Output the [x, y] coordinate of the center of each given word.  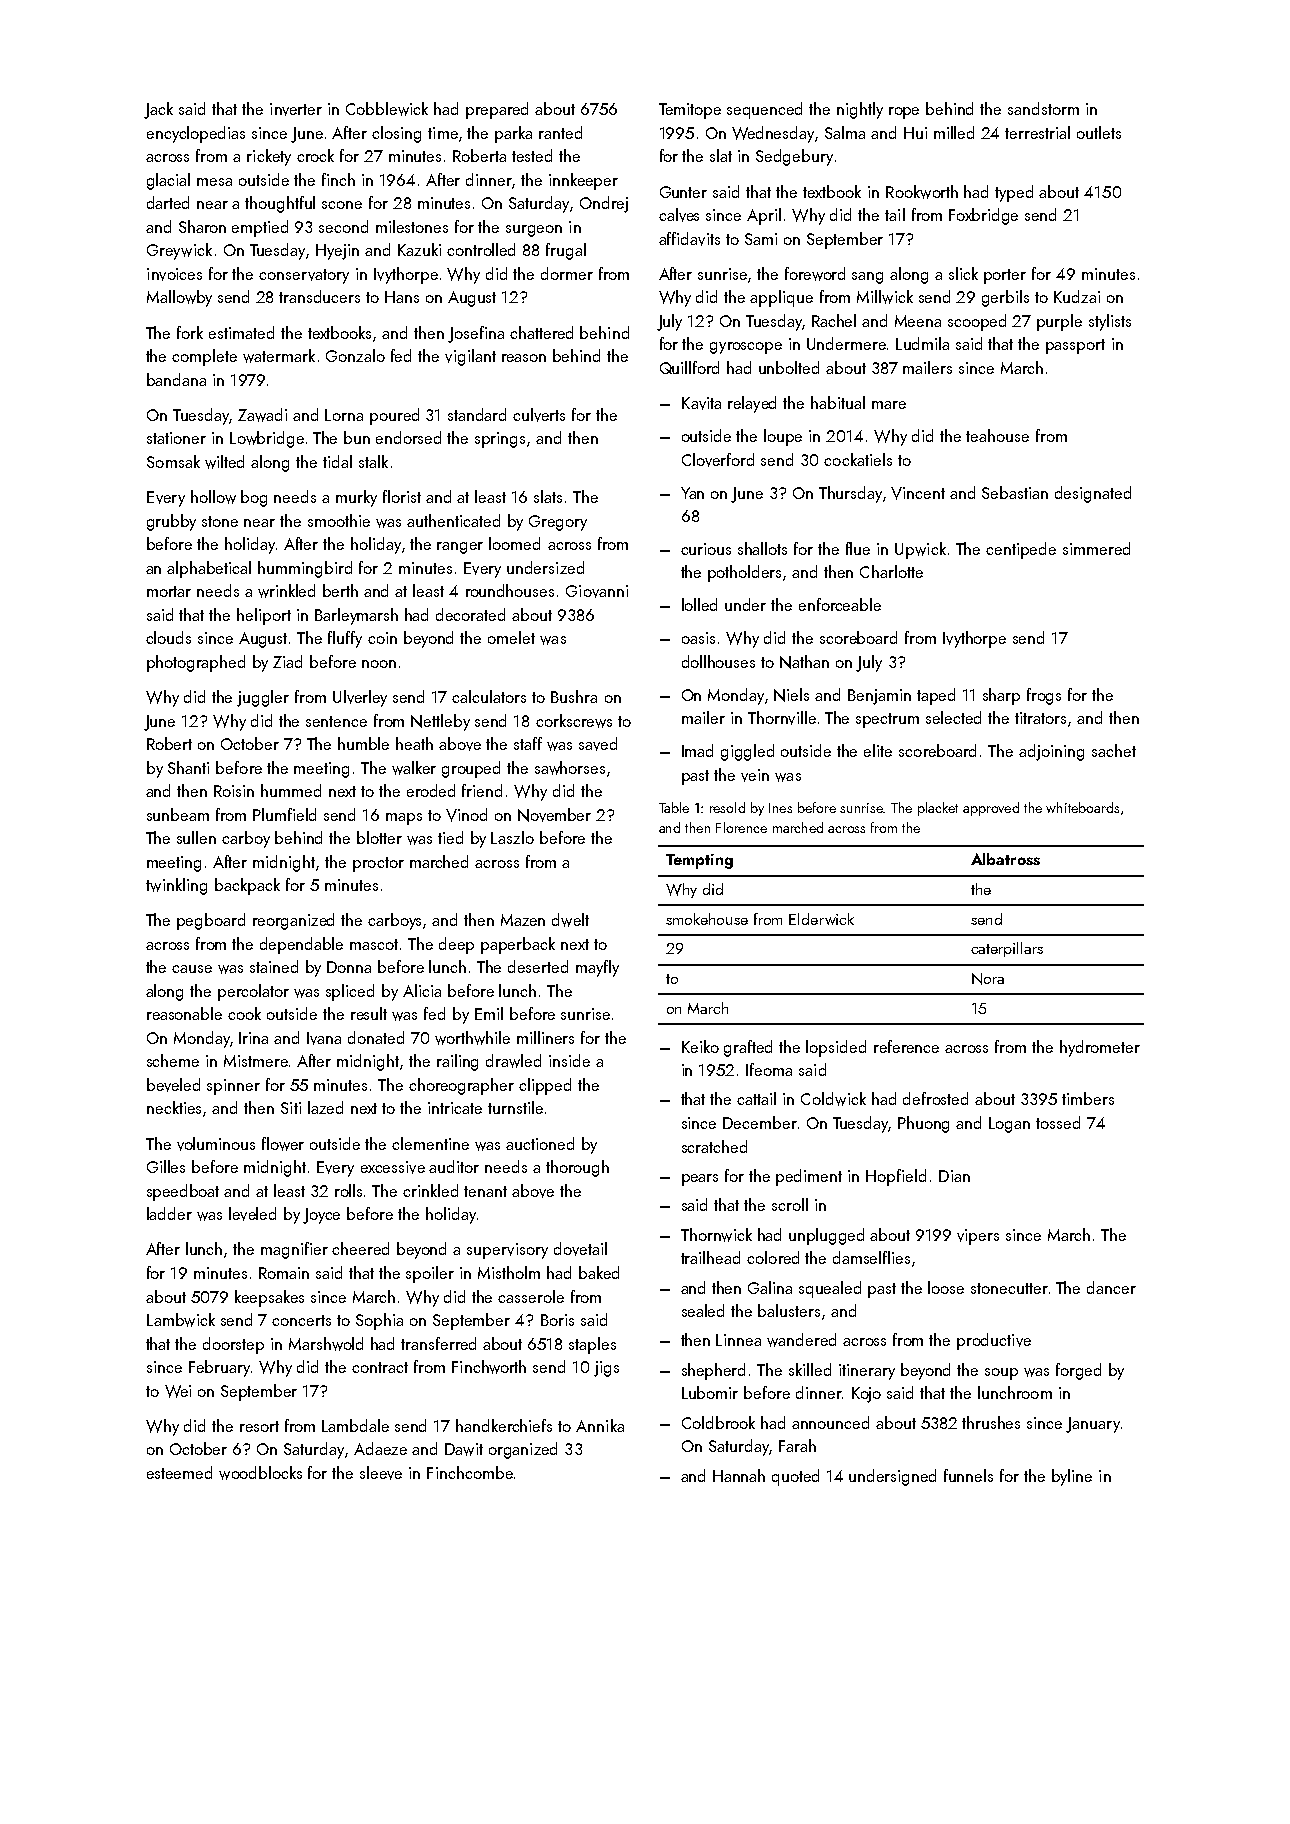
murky [356, 498]
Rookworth [922, 192]
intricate [455, 1108]
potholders [744, 573]
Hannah [739, 1475]
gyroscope [746, 348]
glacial [168, 181]
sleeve [381, 1473]
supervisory [507, 1251]
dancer [1111, 1287]
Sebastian [1015, 492]
